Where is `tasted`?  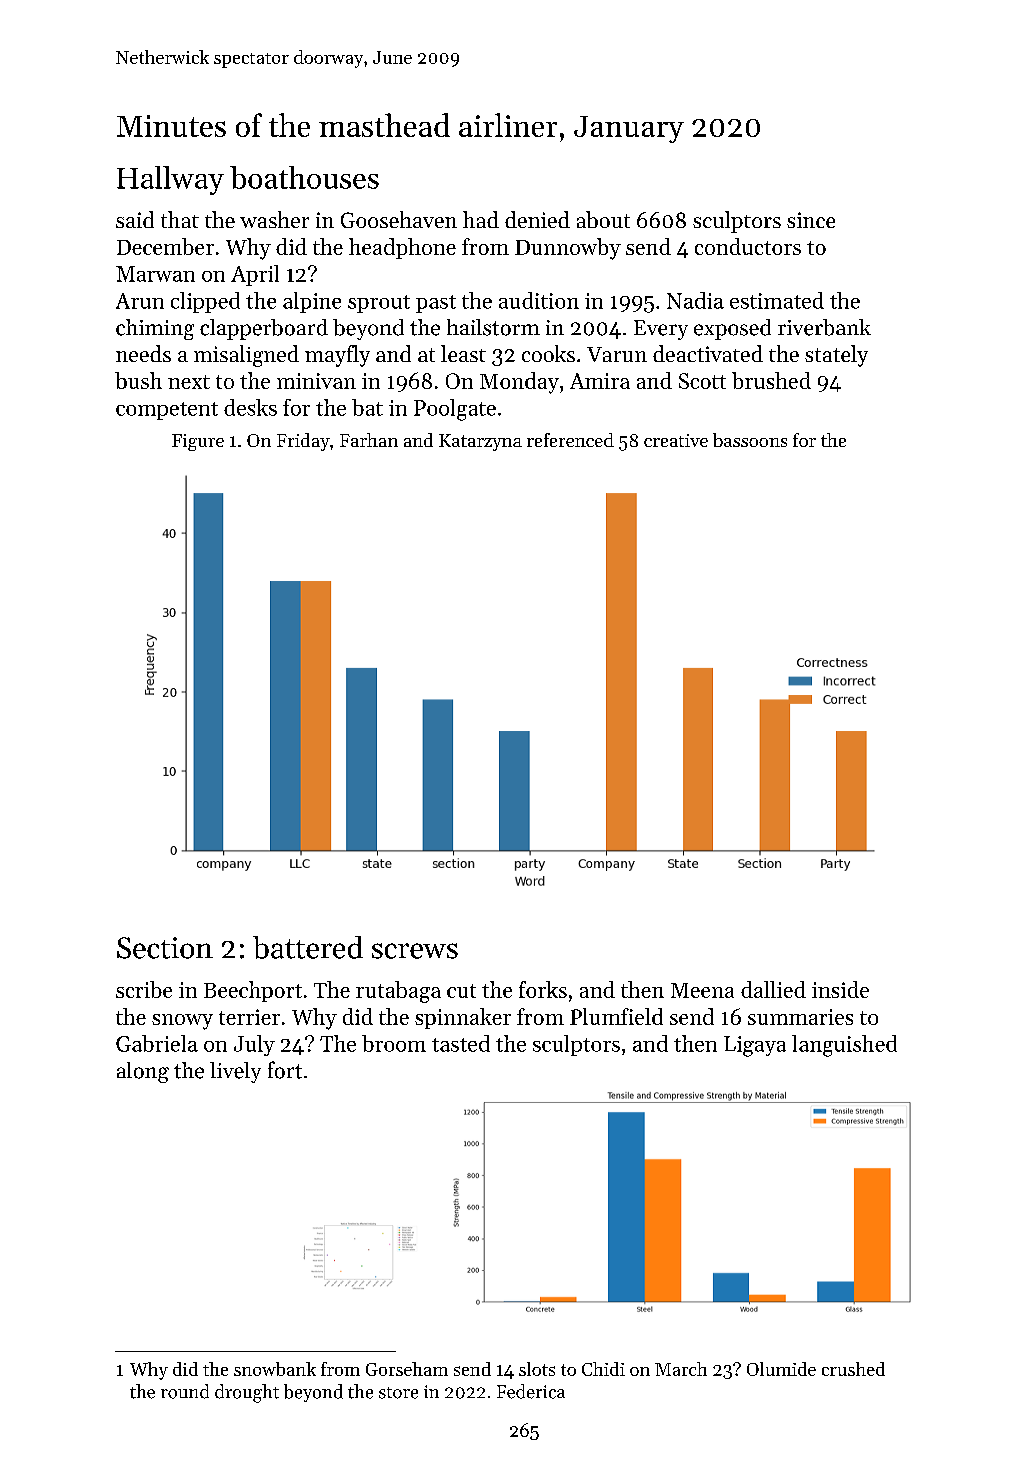
tasted is located at coordinates (461, 1043).
